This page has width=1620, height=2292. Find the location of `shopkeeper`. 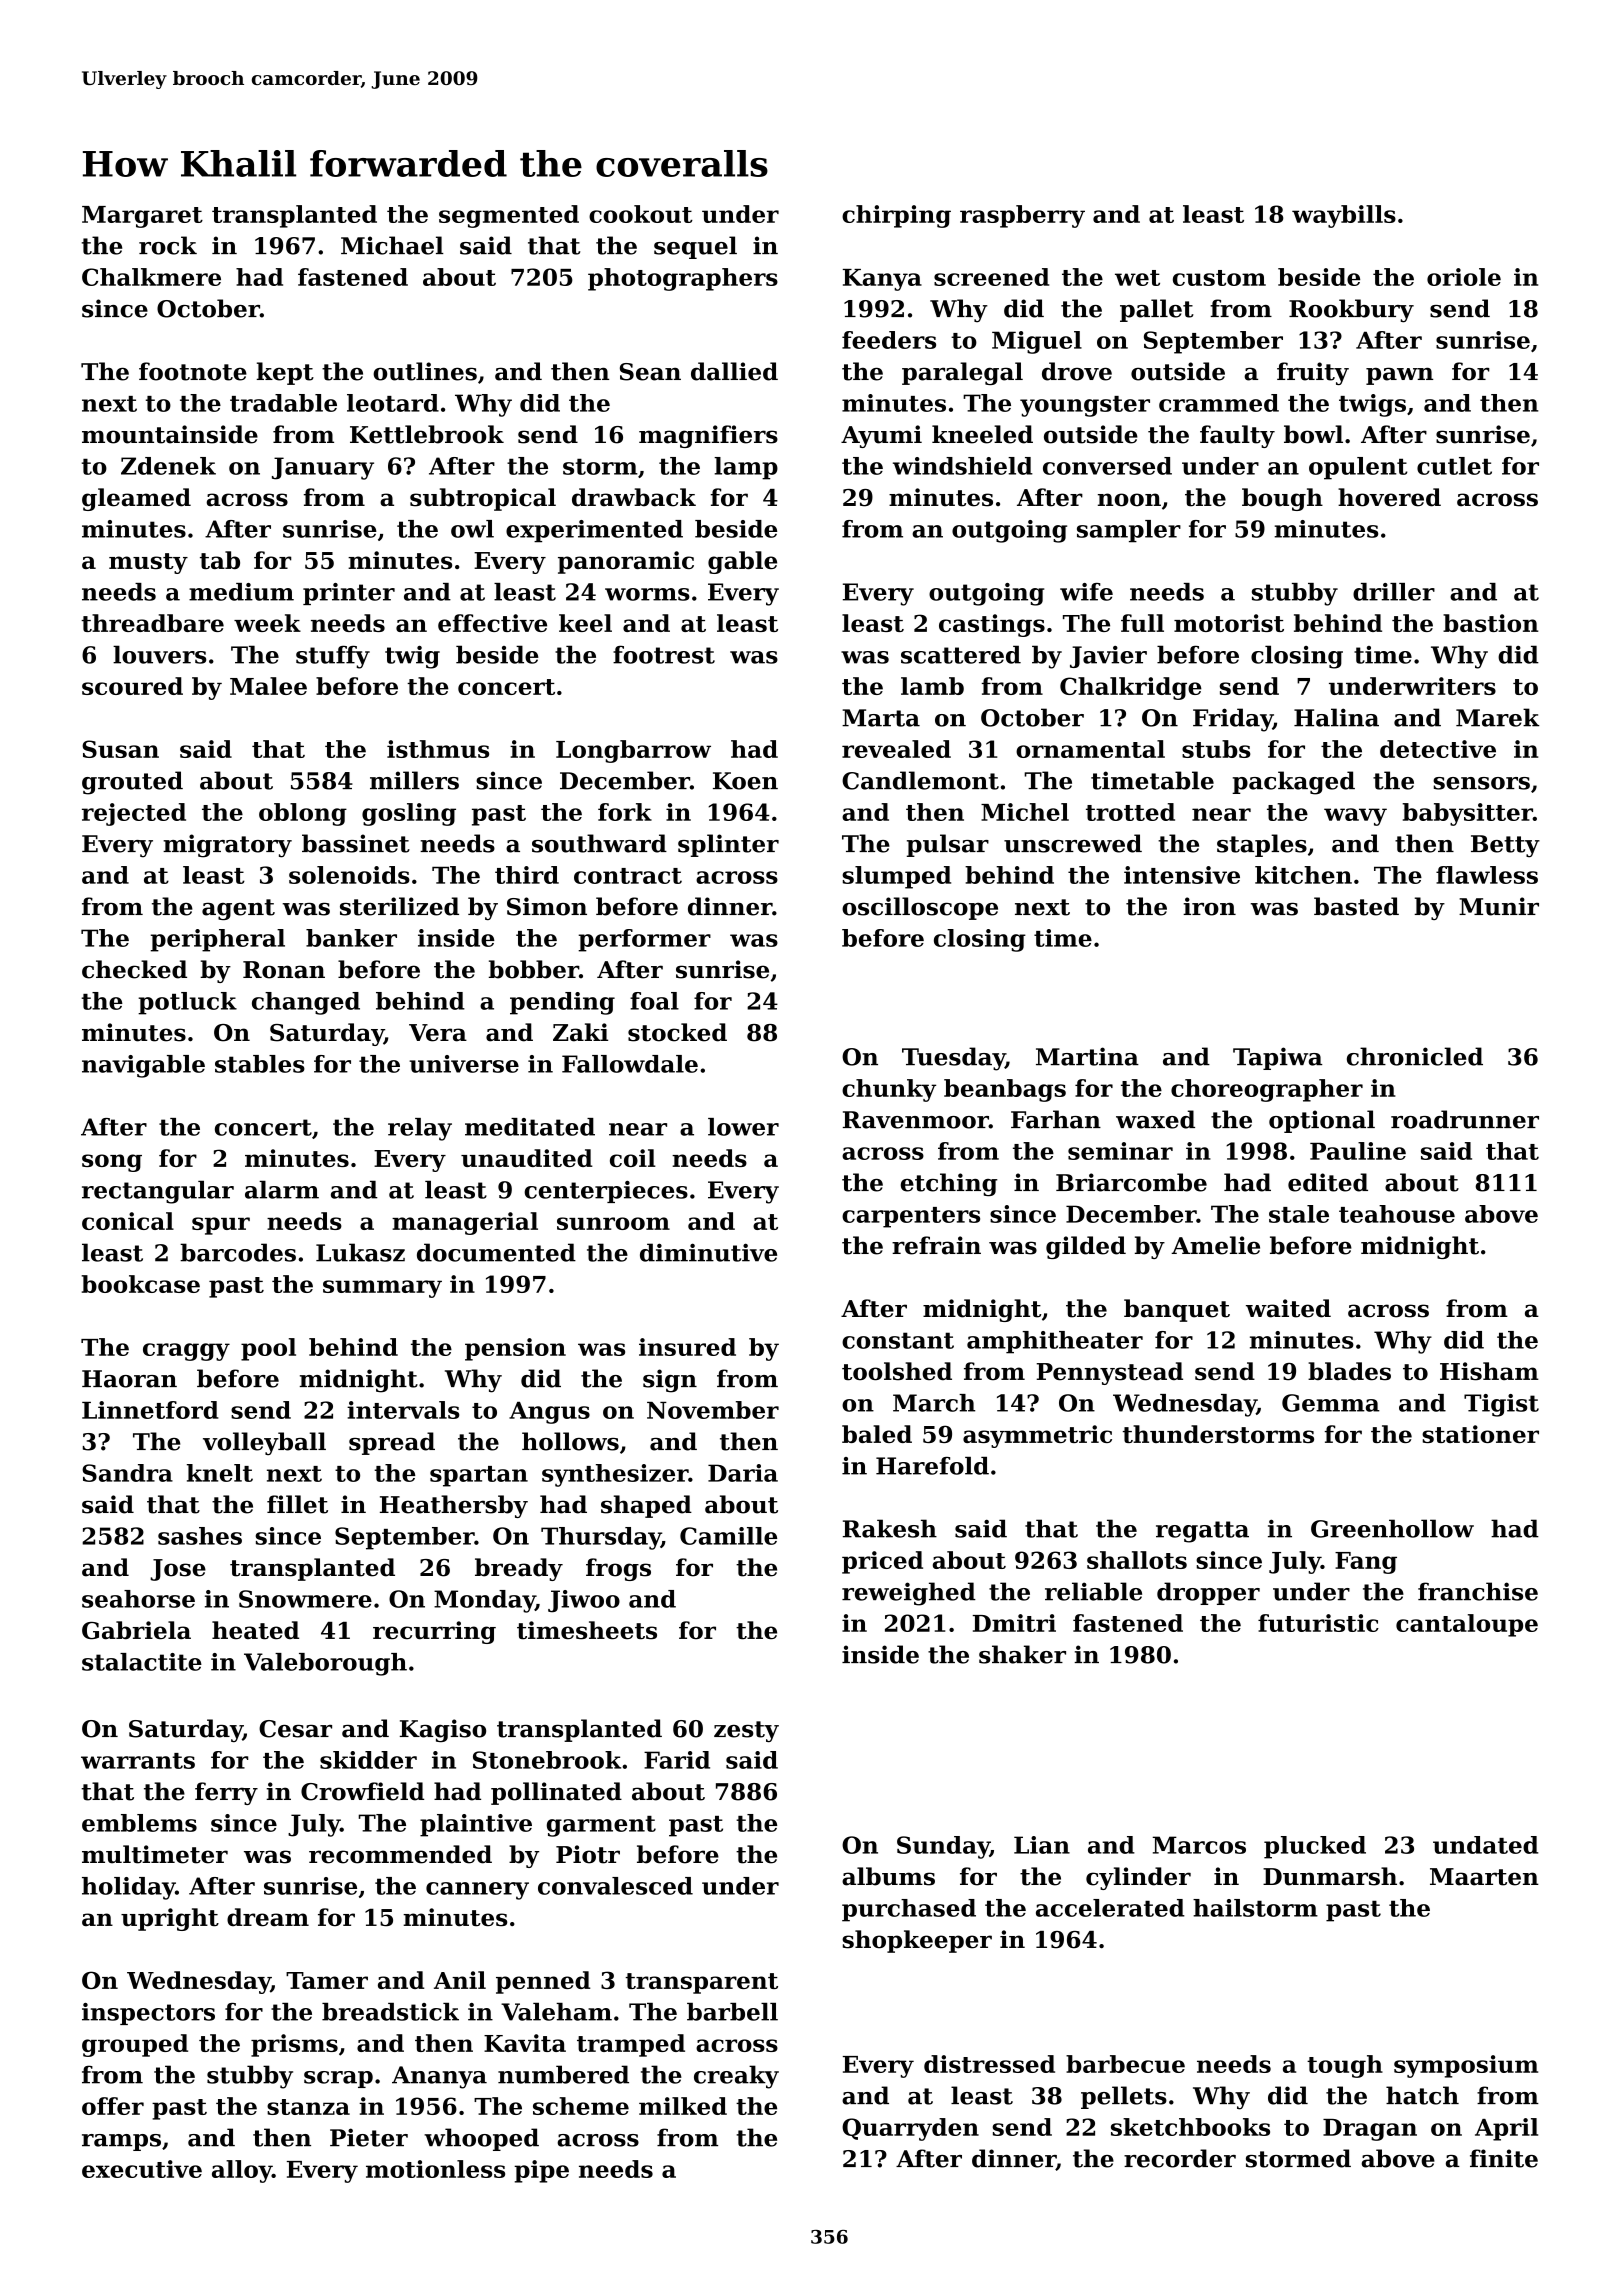

shopkeeper is located at coordinates (917, 1941).
